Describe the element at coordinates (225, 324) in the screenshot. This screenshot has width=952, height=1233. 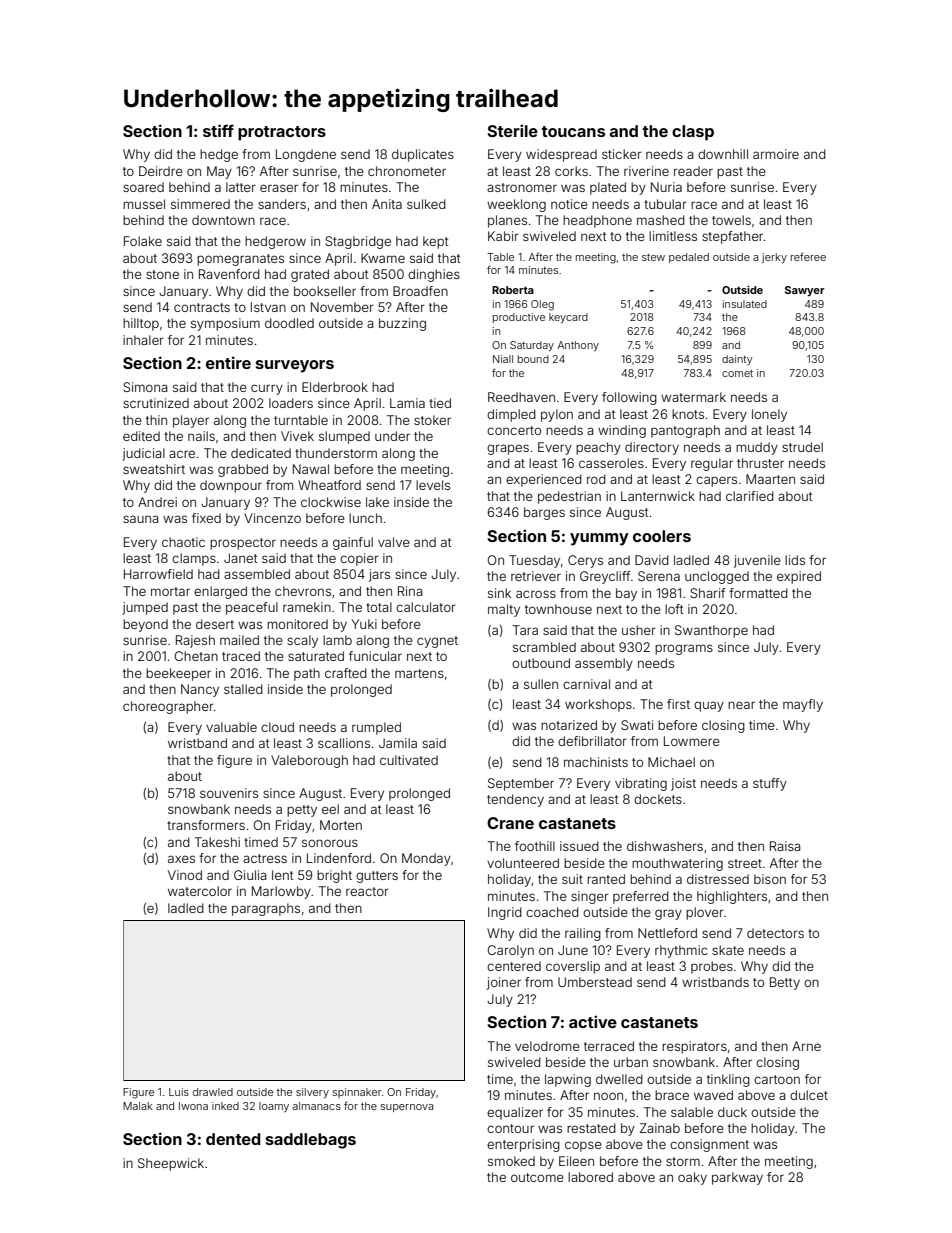
I see `symposium` at that location.
